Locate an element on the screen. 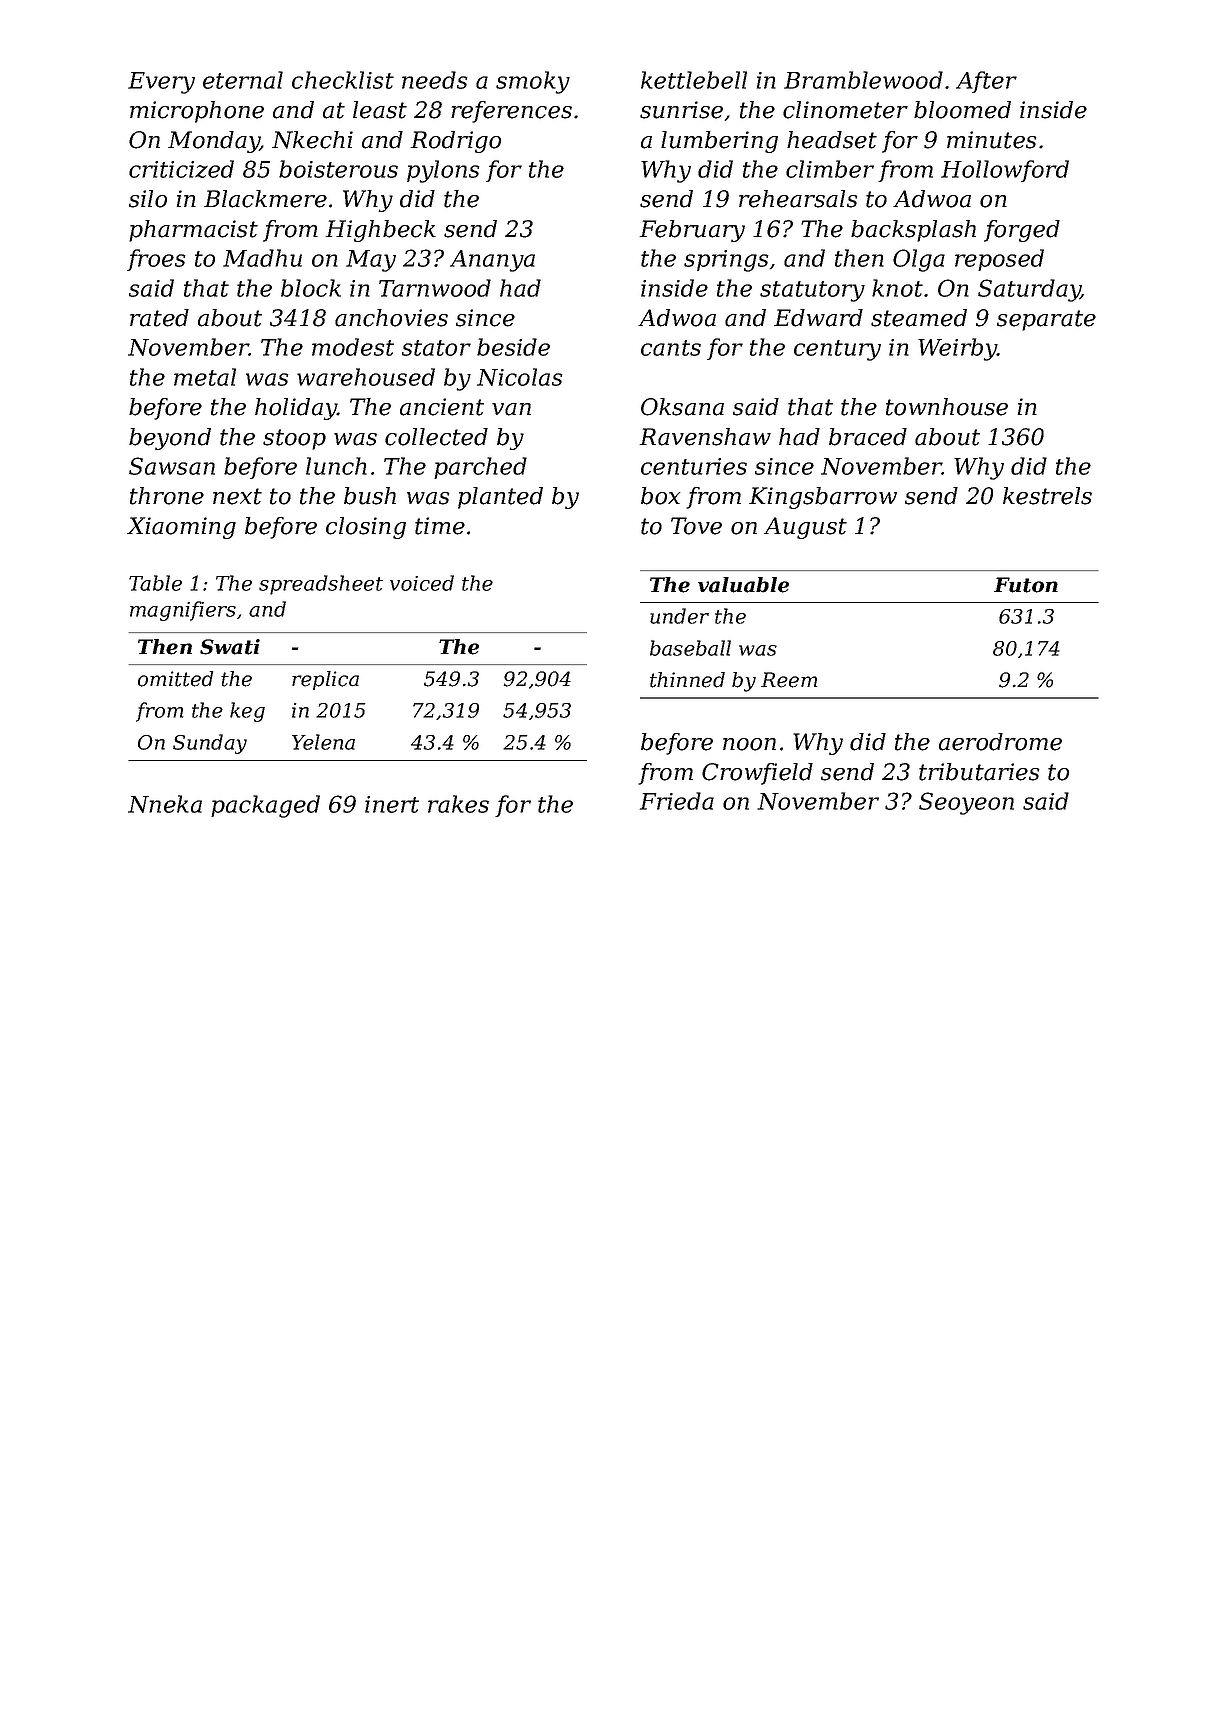 The image size is (1227, 1735). minutes is located at coordinates (991, 140).
